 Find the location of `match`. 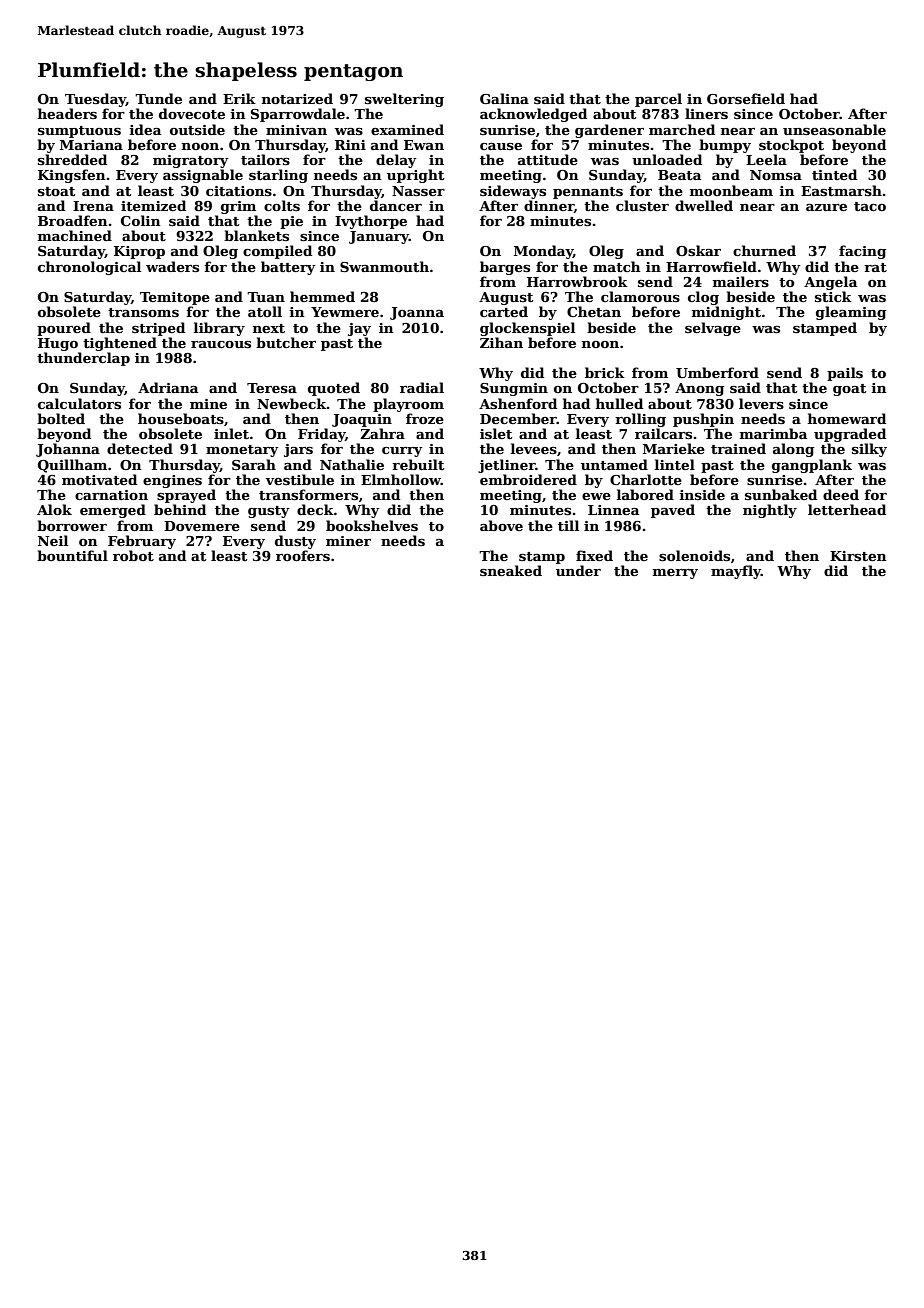

match is located at coordinates (617, 266).
